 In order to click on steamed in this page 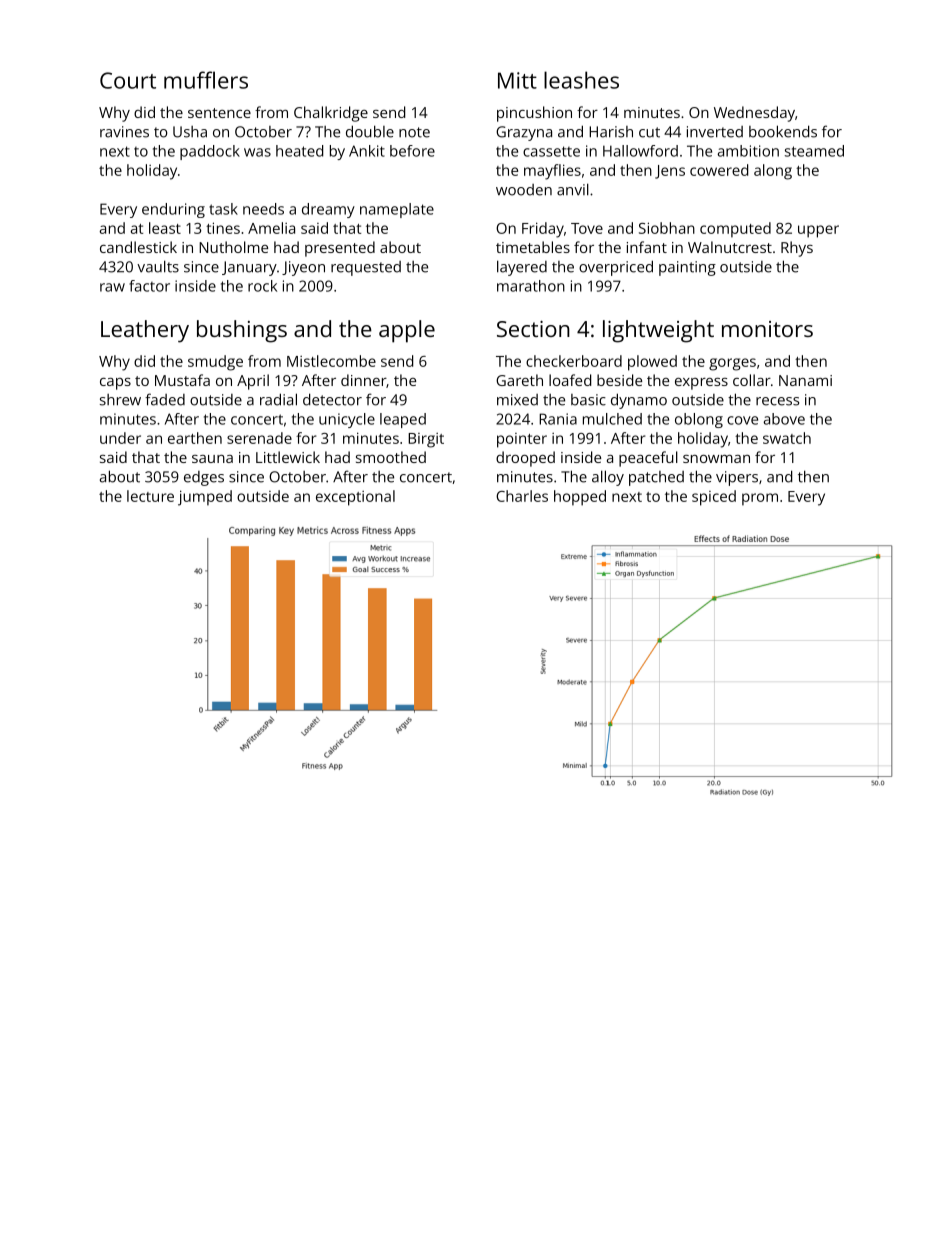, I will do `click(814, 151)`.
